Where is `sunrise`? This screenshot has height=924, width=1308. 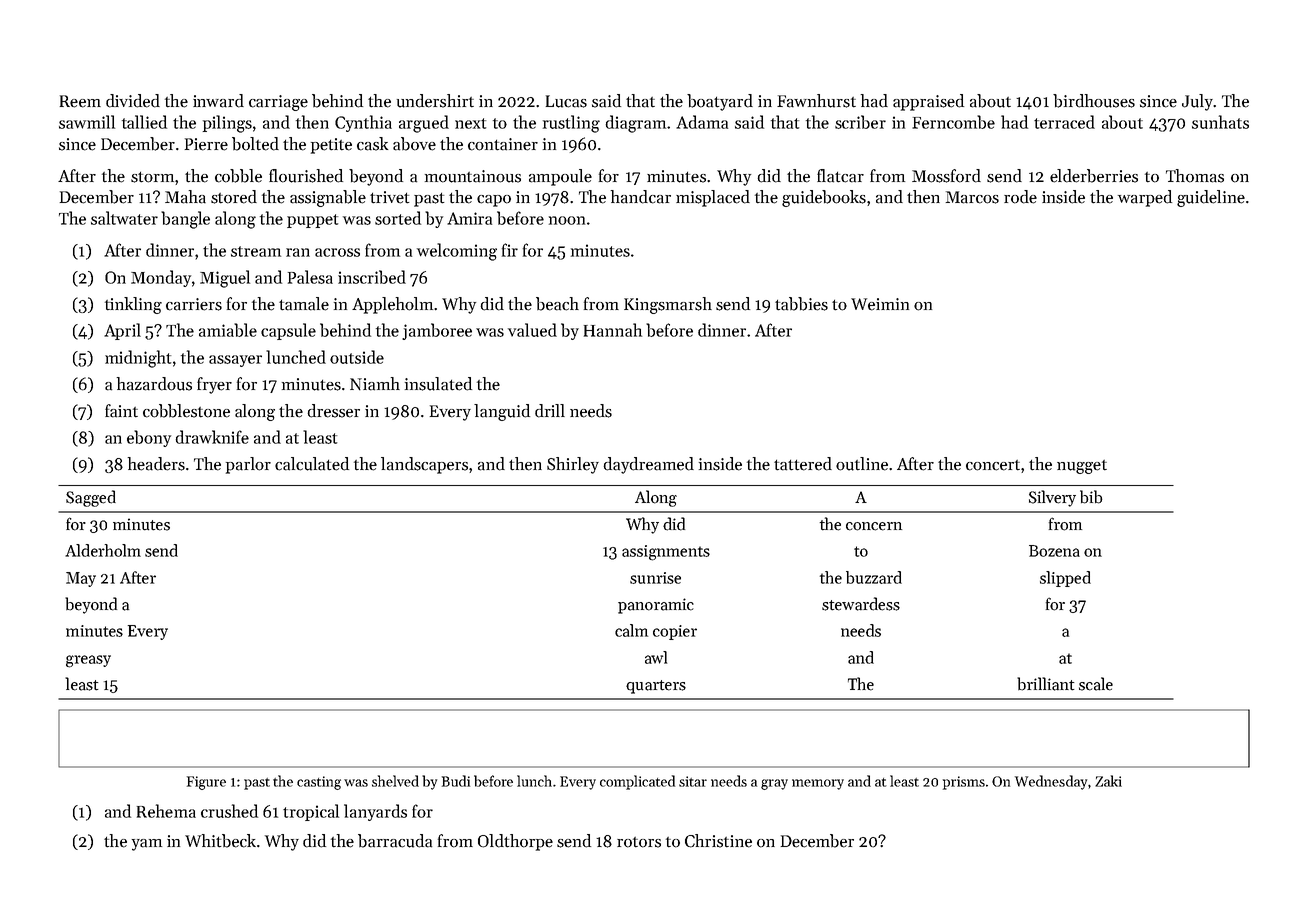
sunrise is located at coordinates (655, 578).
